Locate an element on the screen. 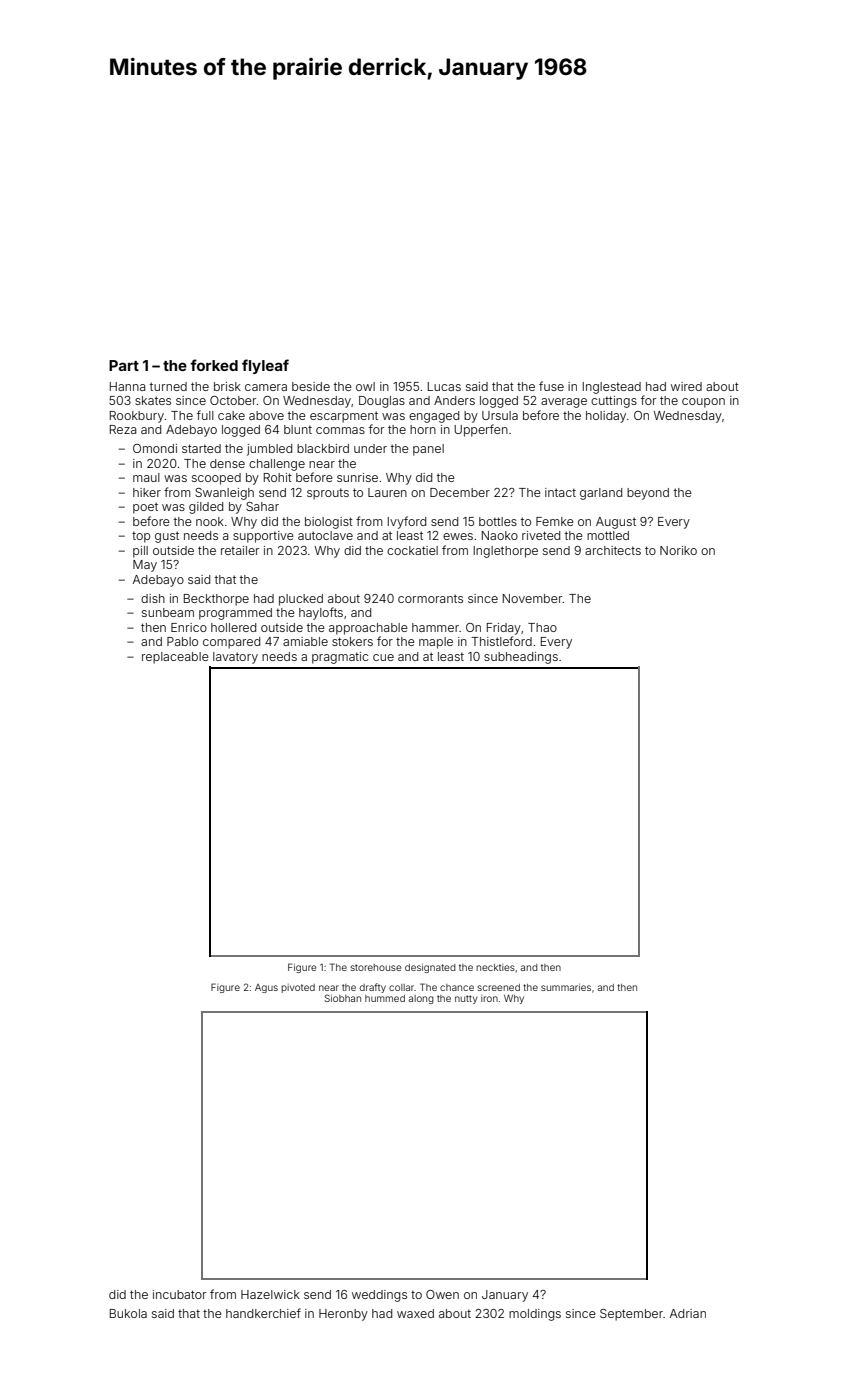 This screenshot has width=849, height=1400. September is located at coordinates (631, 1315).
